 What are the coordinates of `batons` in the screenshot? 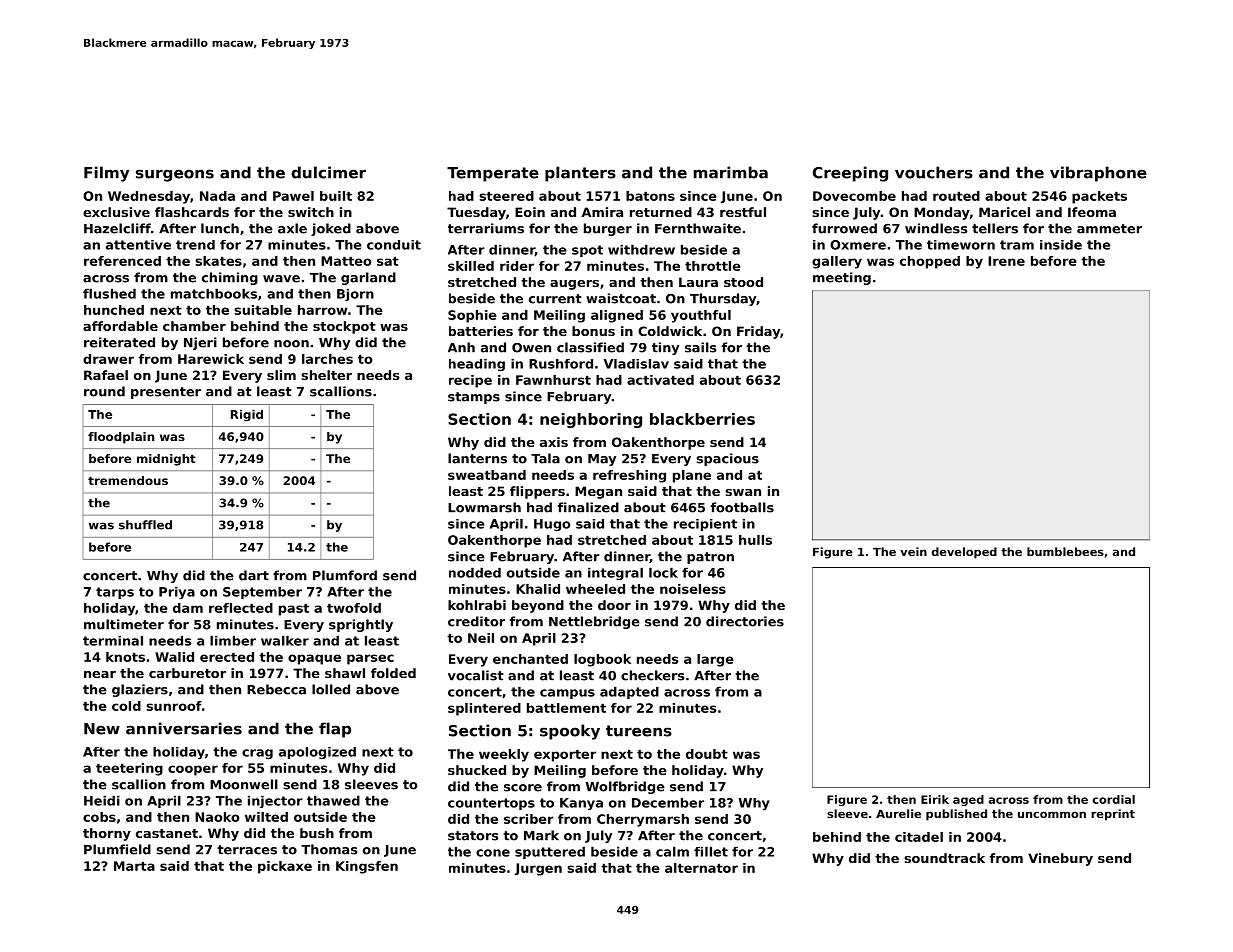 It's located at (650, 196).
